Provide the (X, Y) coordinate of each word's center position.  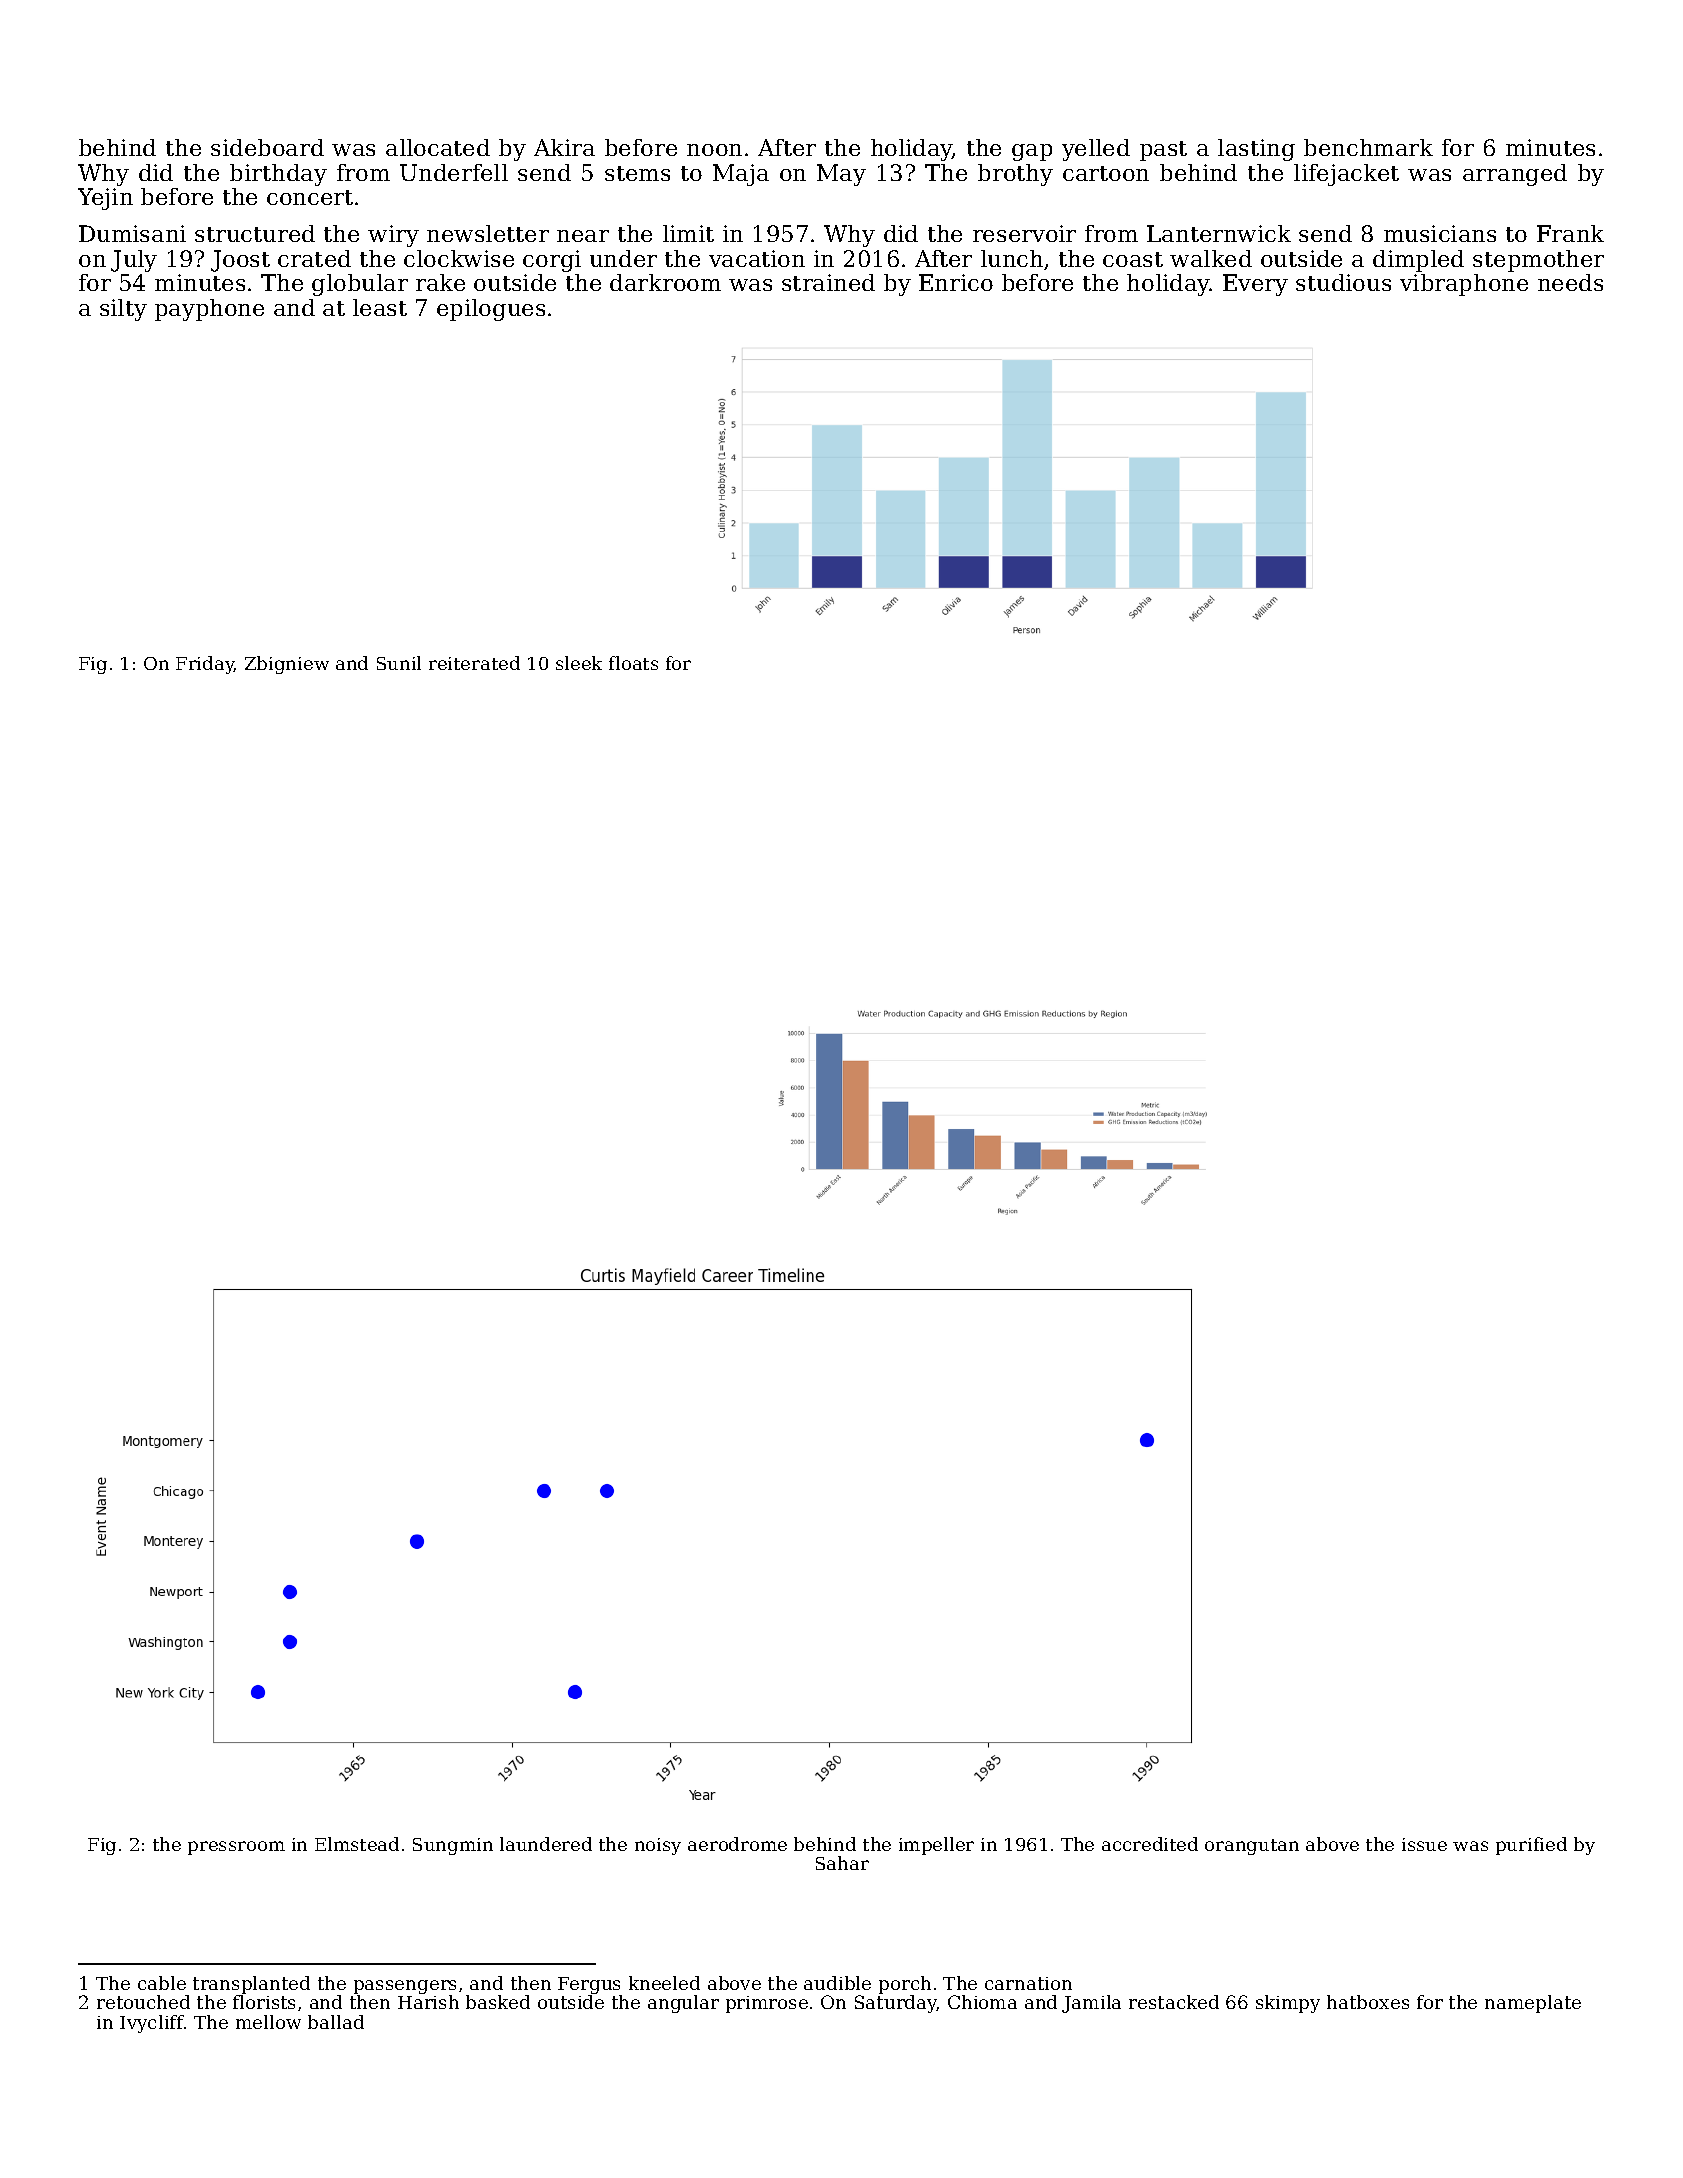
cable (162, 1983)
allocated (438, 147)
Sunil (399, 663)
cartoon (1106, 173)
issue (1424, 1844)
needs (1570, 282)
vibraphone (1464, 285)
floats (633, 663)
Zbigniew (287, 665)
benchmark (1368, 147)
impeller (936, 1846)
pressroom (236, 1848)
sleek (579, 663)
